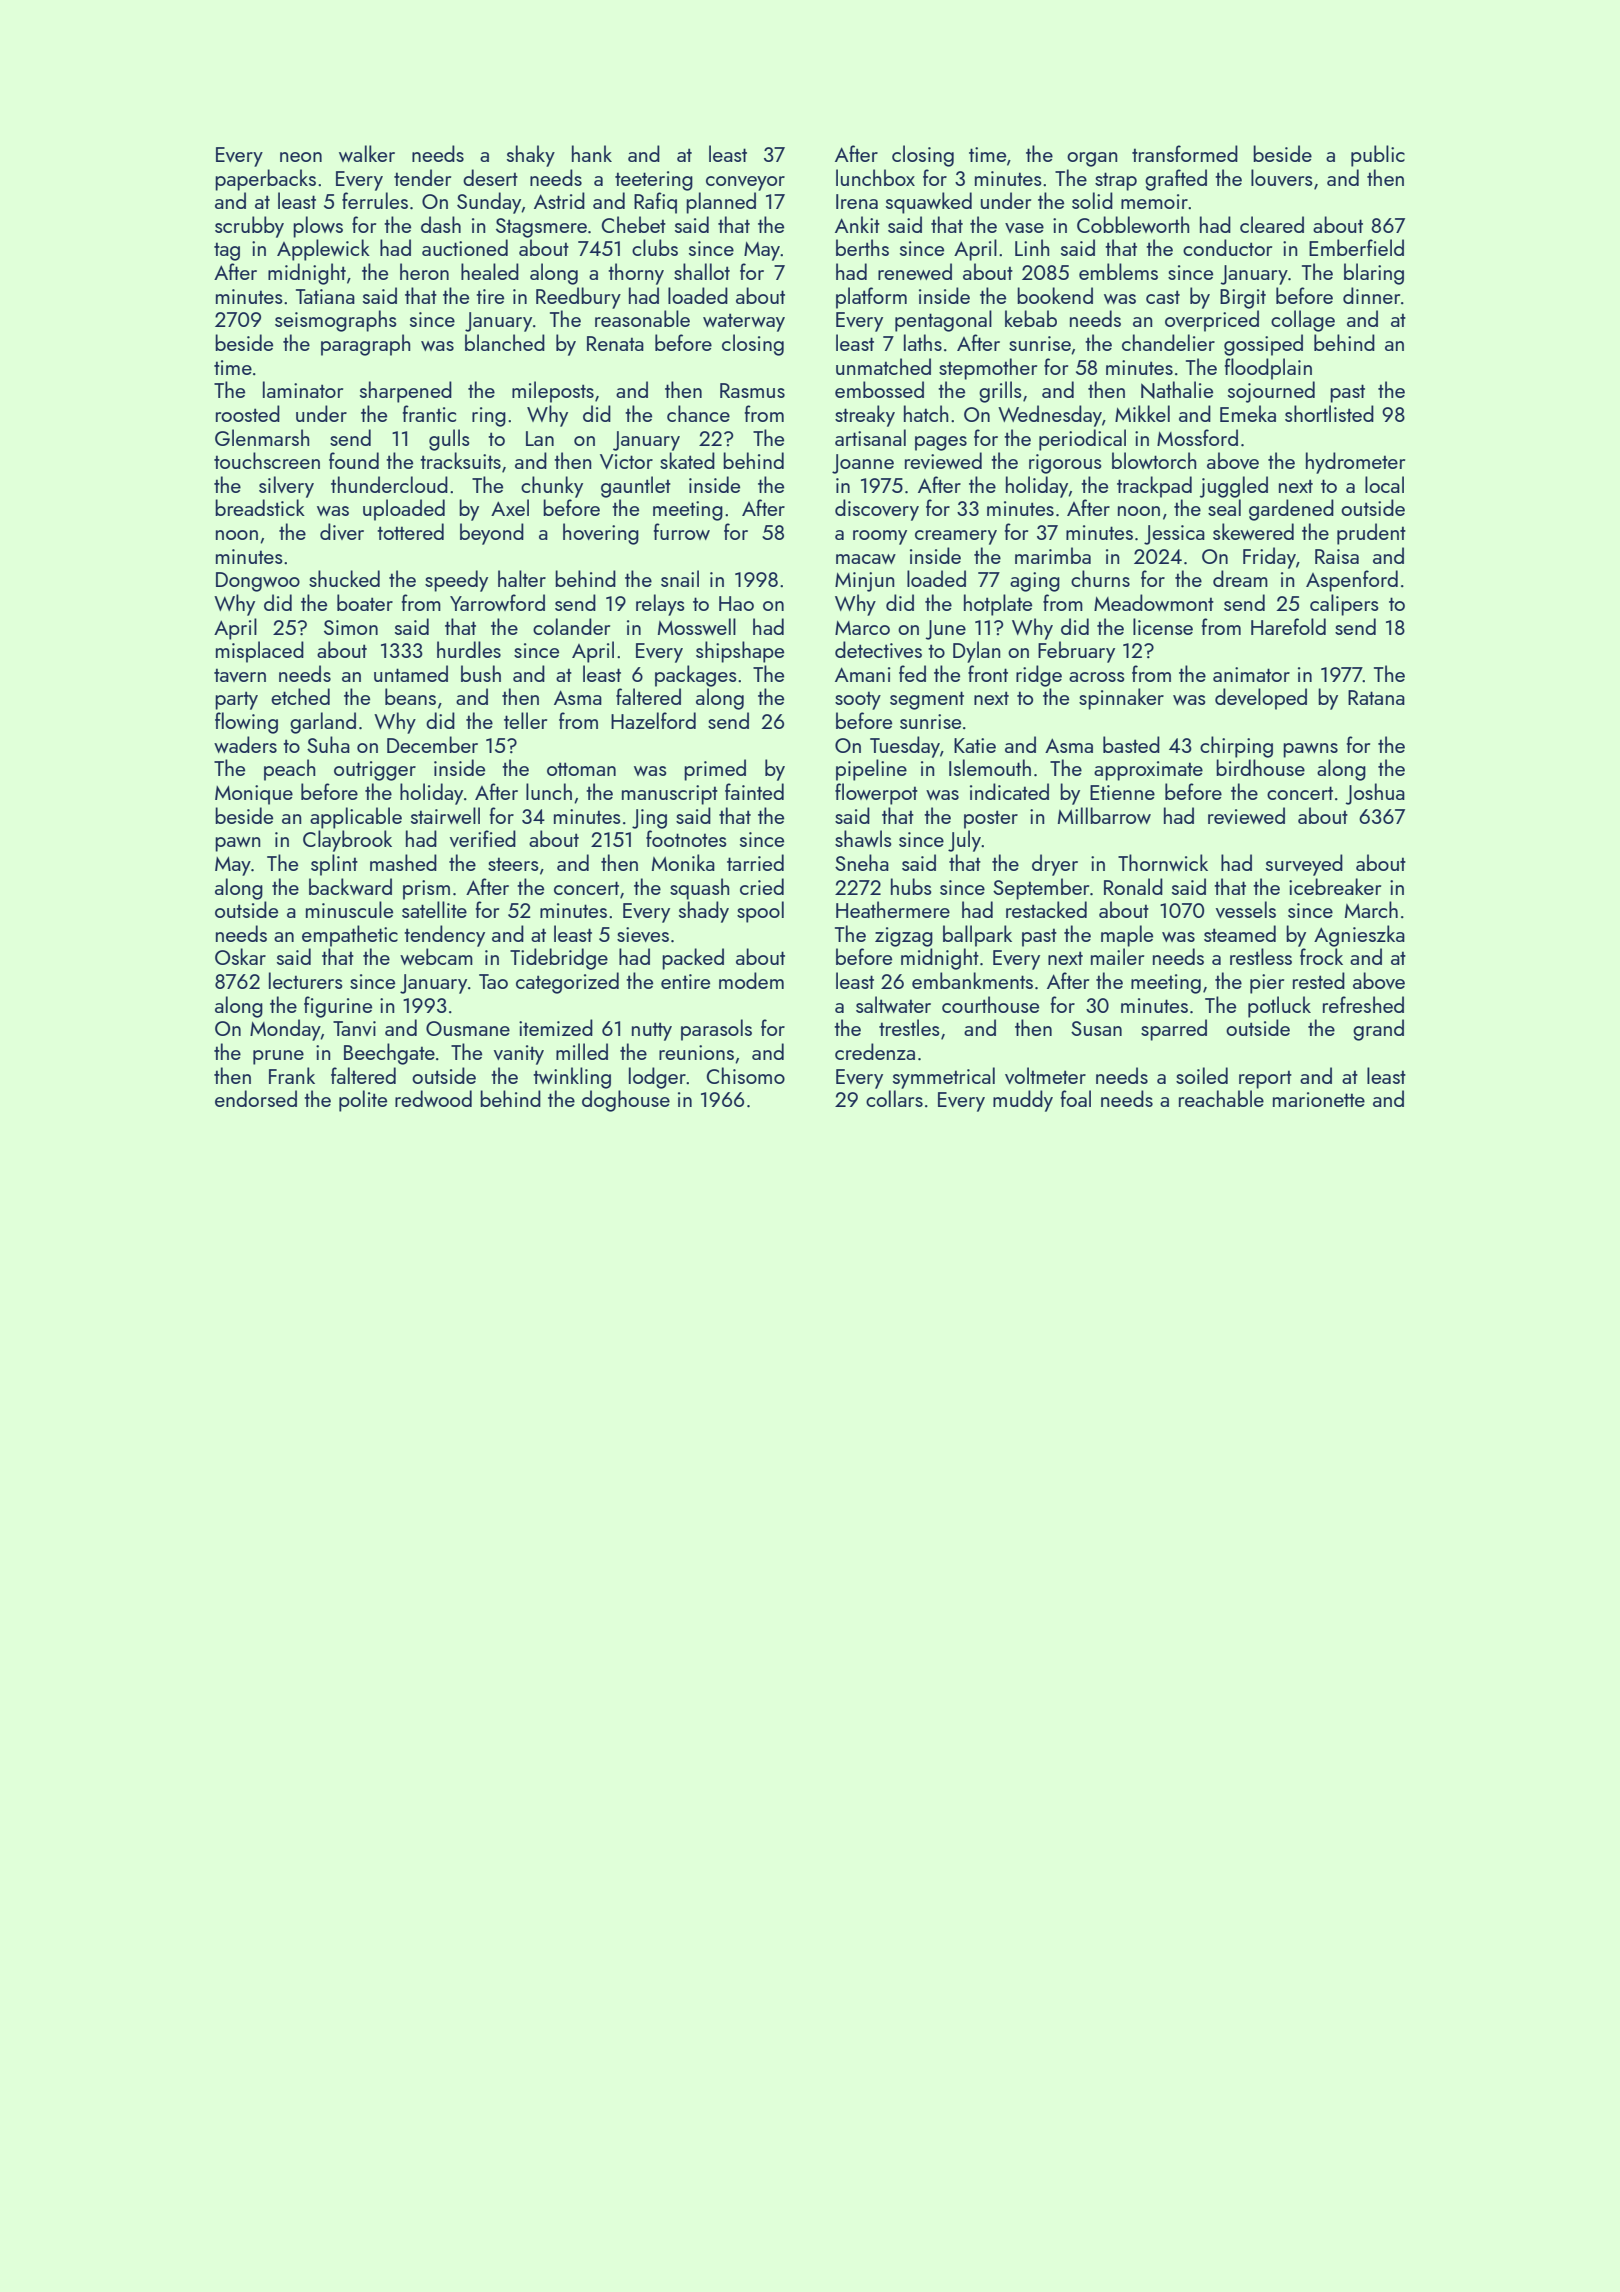 Image resolution: width=1620 pixels, height=2292 pixels. Describe the element at coordinates (877, 510) in the document. I see `discovery` at that location.
